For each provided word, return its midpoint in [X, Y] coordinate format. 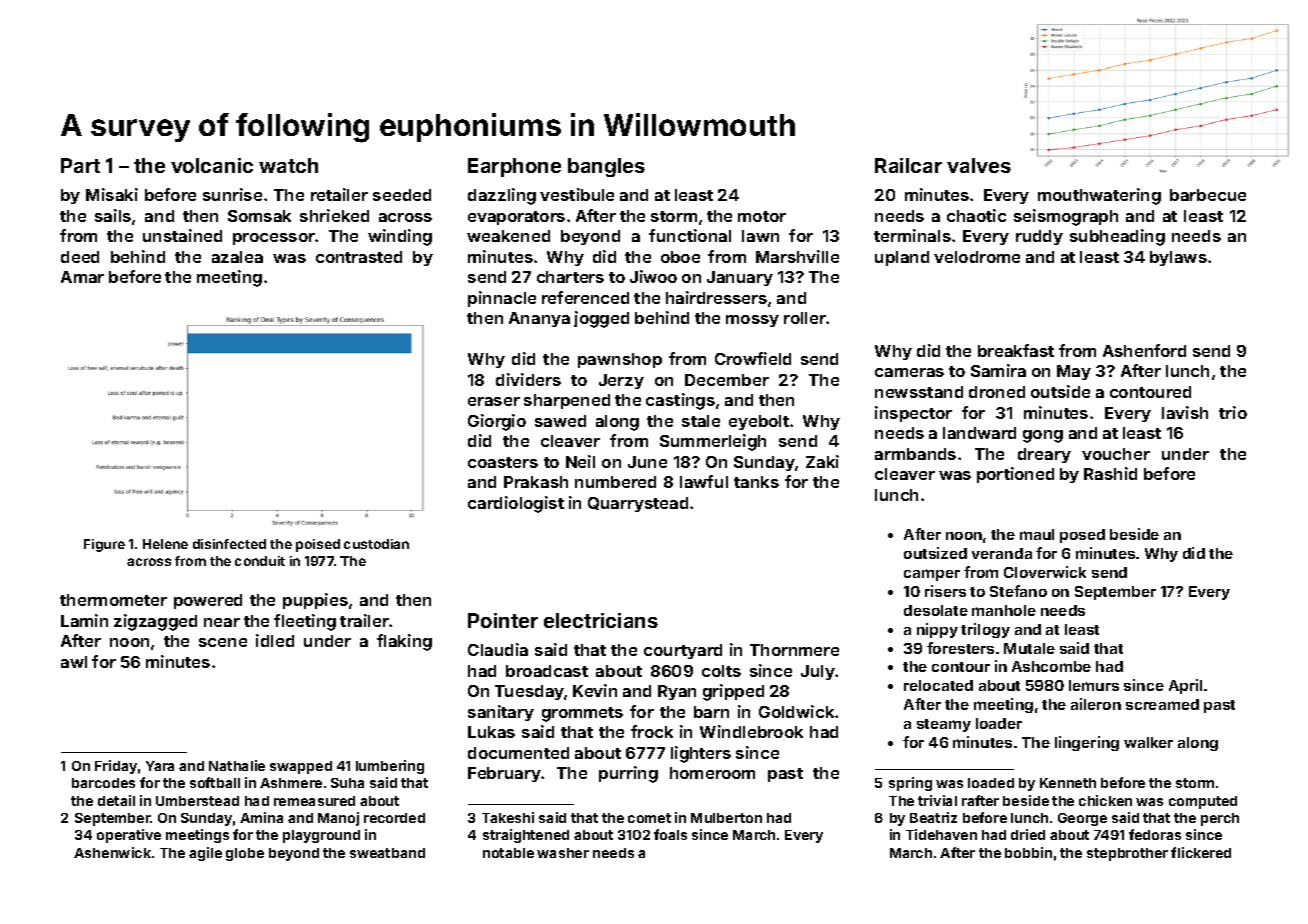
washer [563, 853]
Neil [580, 461]
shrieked [334, 215]
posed [1082, 536]
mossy [752, 321]
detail [116, 800]
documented [518, 753]
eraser [494, 401]
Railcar [908, 165]
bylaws [1178, 258]
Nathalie [237, 765]
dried [1028, 834]
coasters [503, 462]
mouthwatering [1099, 196]
